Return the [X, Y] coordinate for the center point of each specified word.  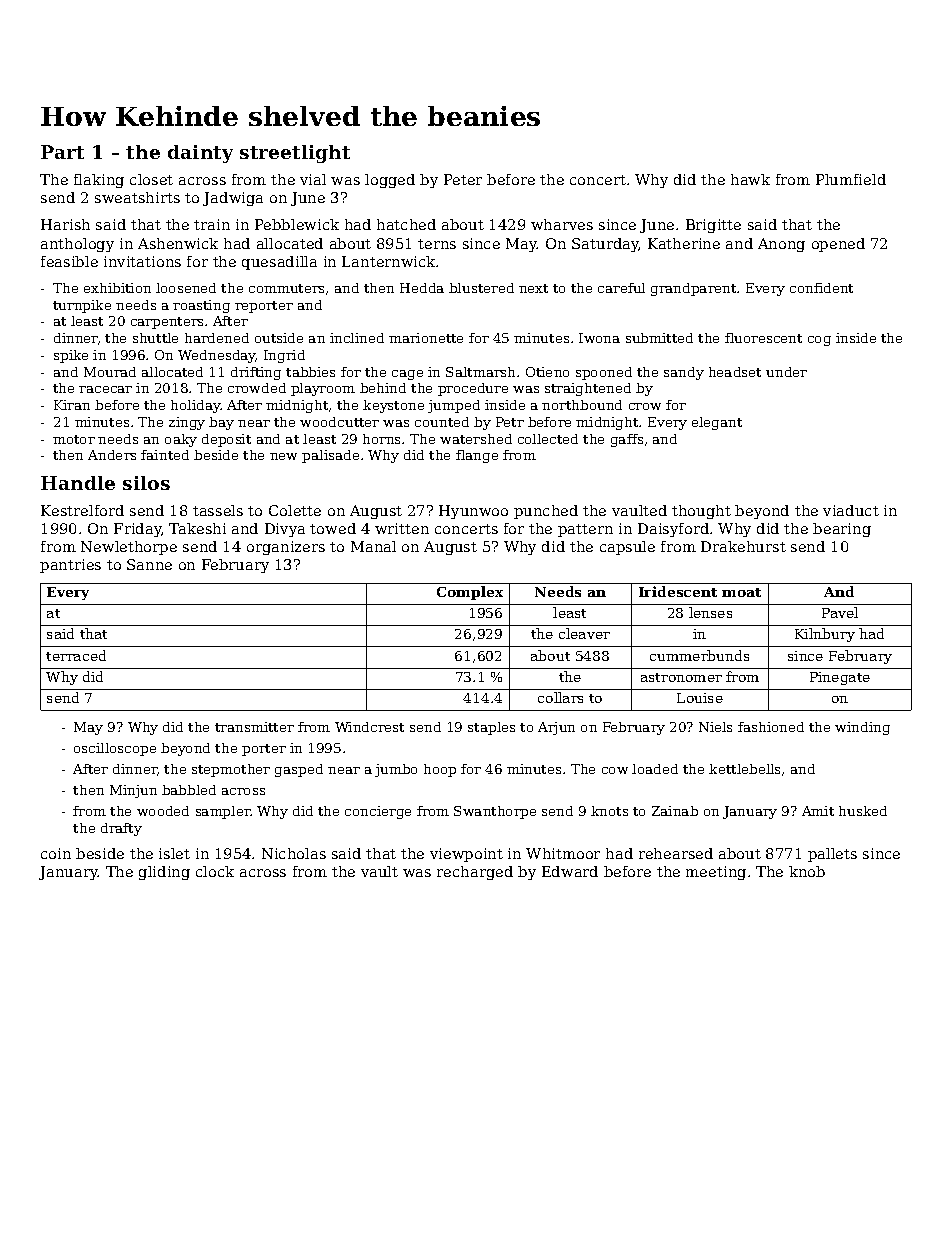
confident [821, 288]
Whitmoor [563, 853]
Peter [463, 179]
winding [862, 728]
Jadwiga [233, 199]
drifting [256, 373]
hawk [750, 179]
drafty [121, 829]
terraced [76, 655]
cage [407, 375]
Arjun [556, 728]
